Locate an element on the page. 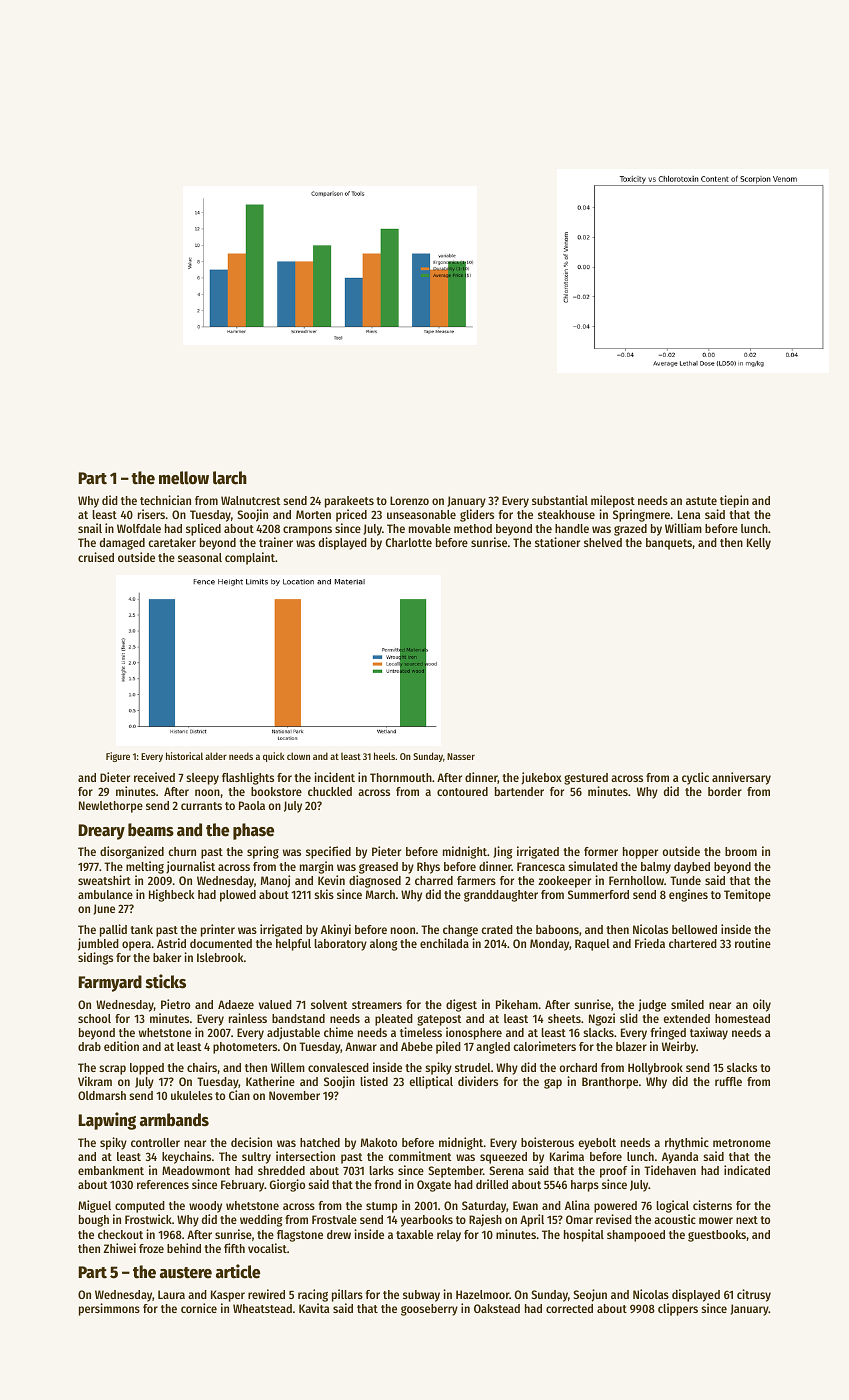  shelved is located at coordinates (603, 542).
